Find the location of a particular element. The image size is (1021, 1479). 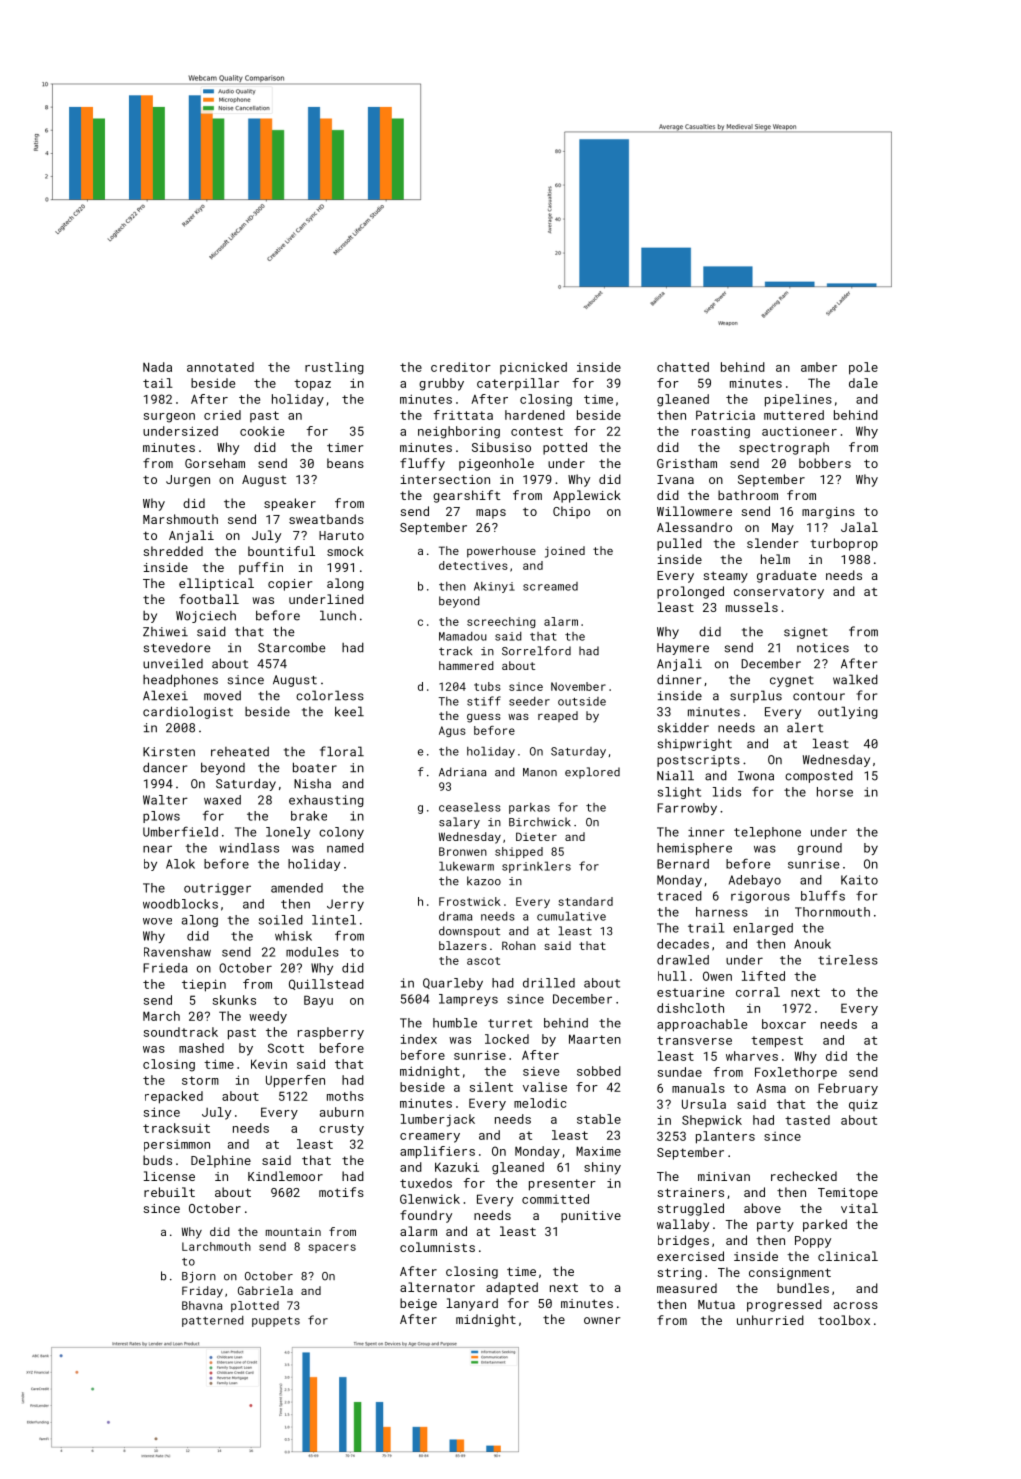

dale is located at coordinates (863, 383).
